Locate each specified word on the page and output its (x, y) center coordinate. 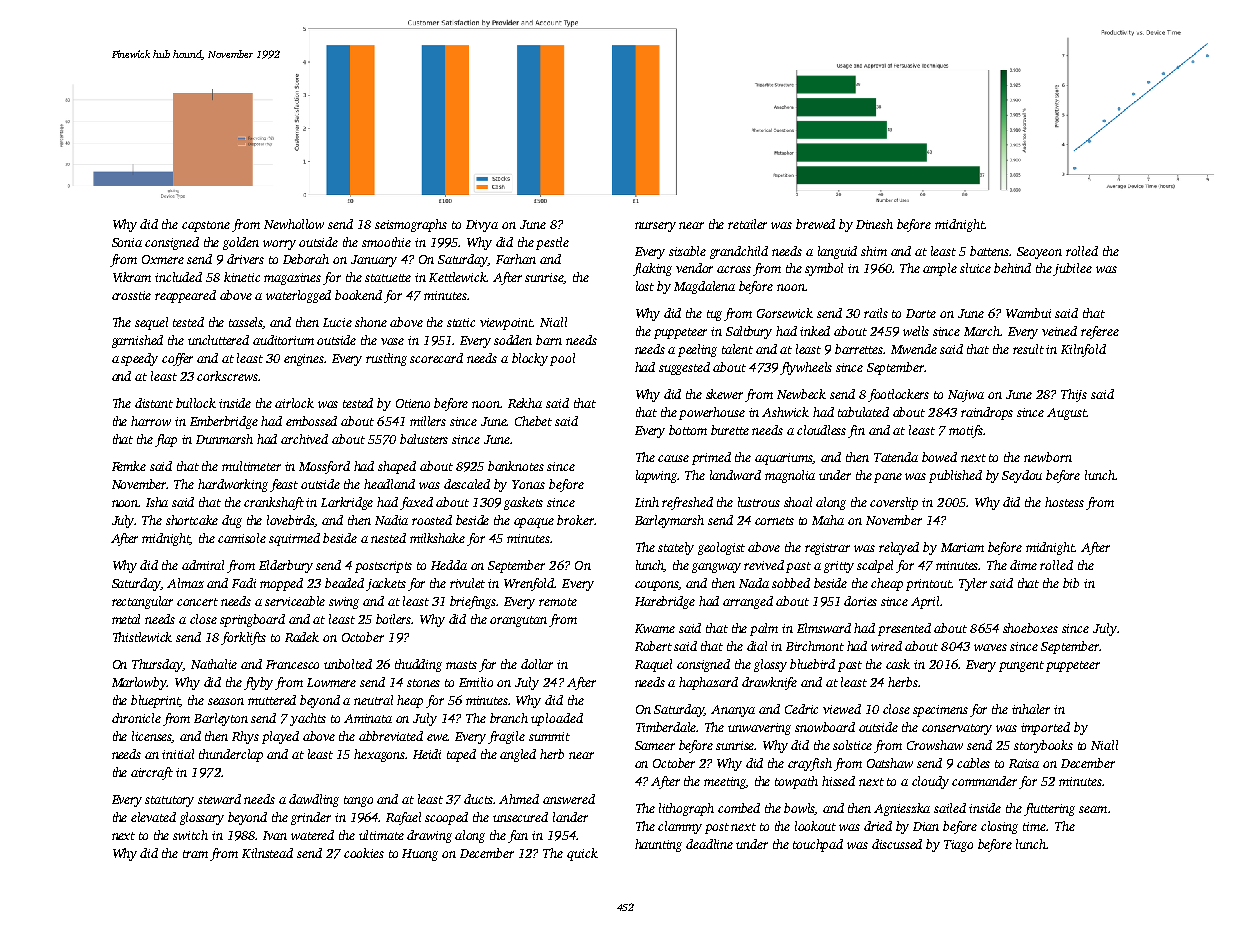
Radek (302, 637)
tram (195, 854)
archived (304, 439)
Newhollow (294, 224)
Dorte (921, 313)
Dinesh (874, 224)
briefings (473, 602)
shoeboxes (1030, 628)
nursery (655, 227)
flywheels (806, 368)
